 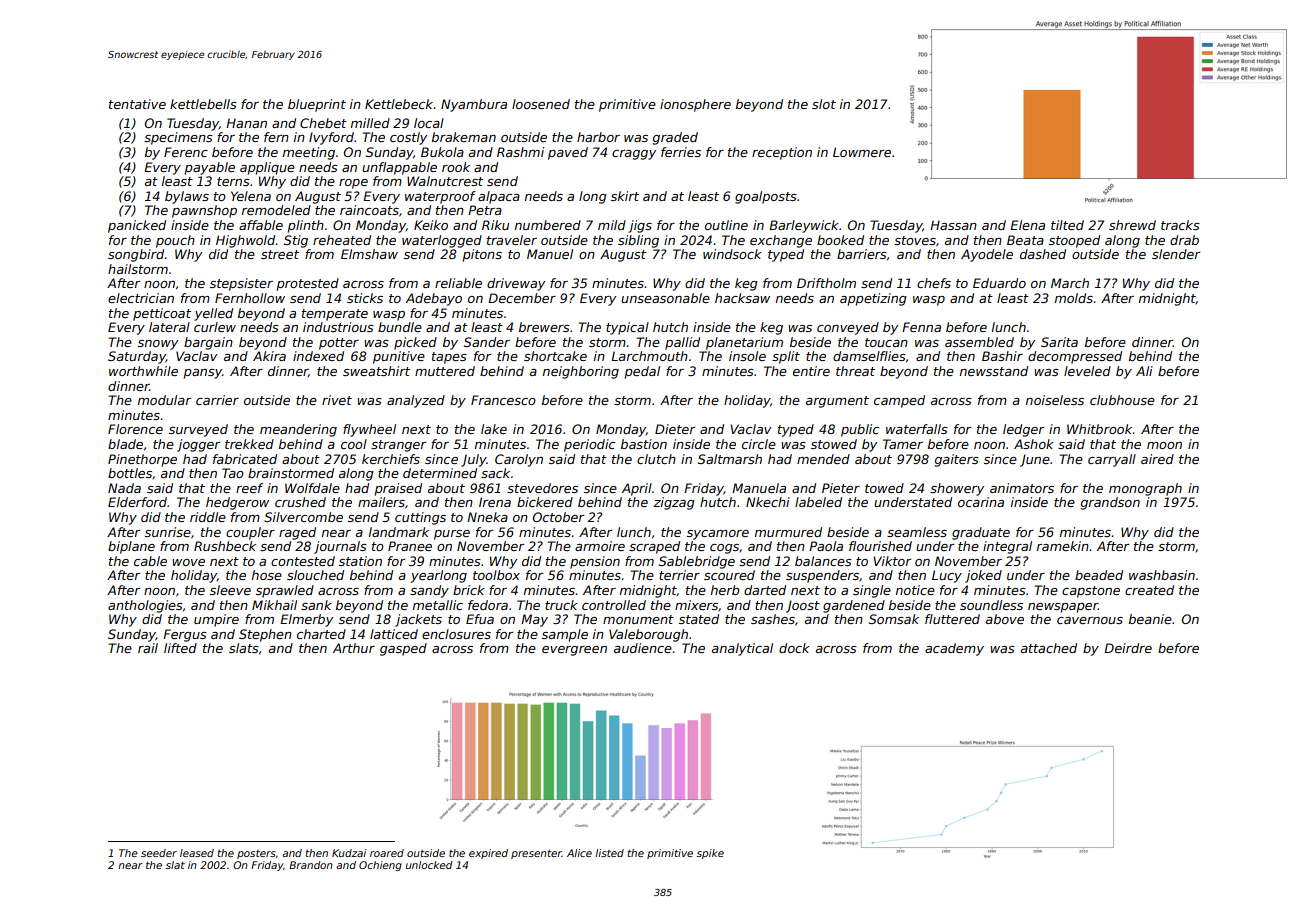 What do you see at coordinates (1128, 648) in the page?
I see `Deirdre` at bounding box center [1128, 648].
